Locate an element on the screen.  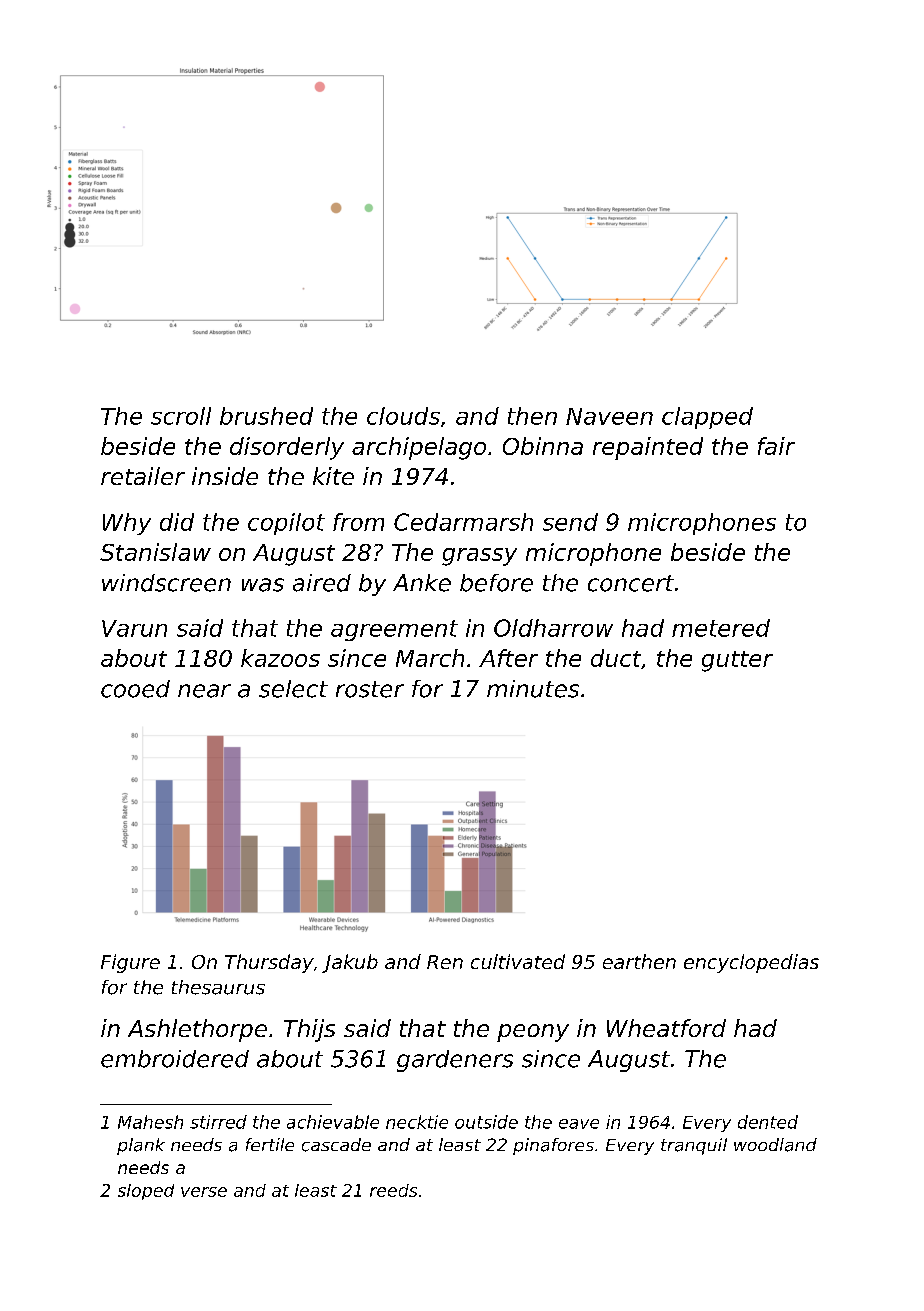
send is located at coordinates (570, 522).
